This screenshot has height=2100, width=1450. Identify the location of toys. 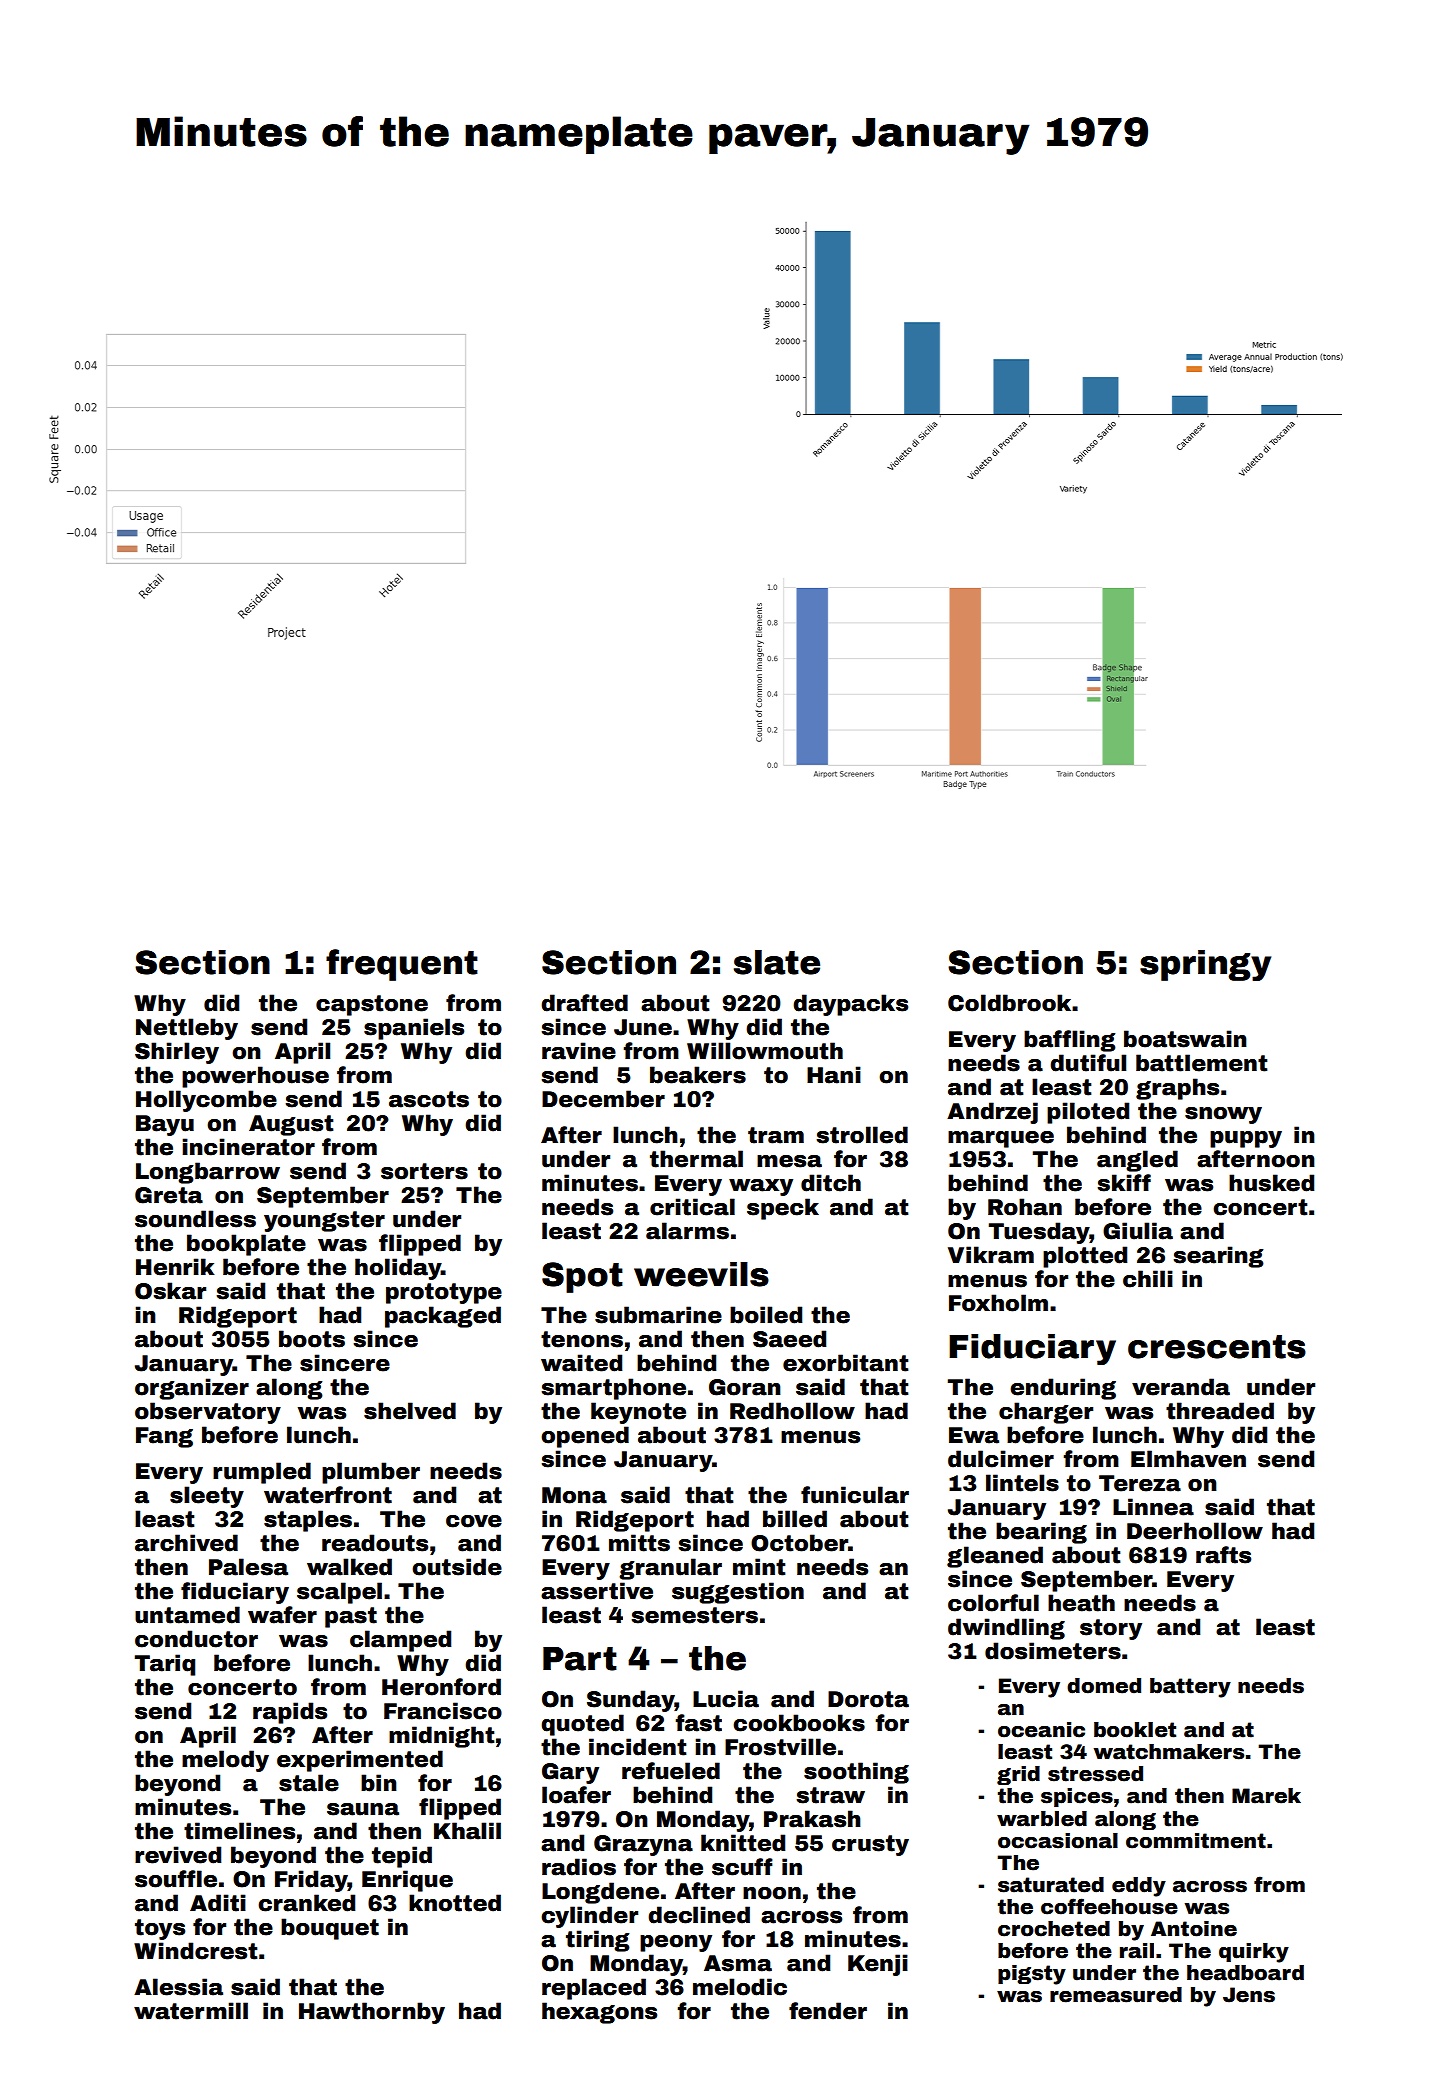
(160, 1929).
